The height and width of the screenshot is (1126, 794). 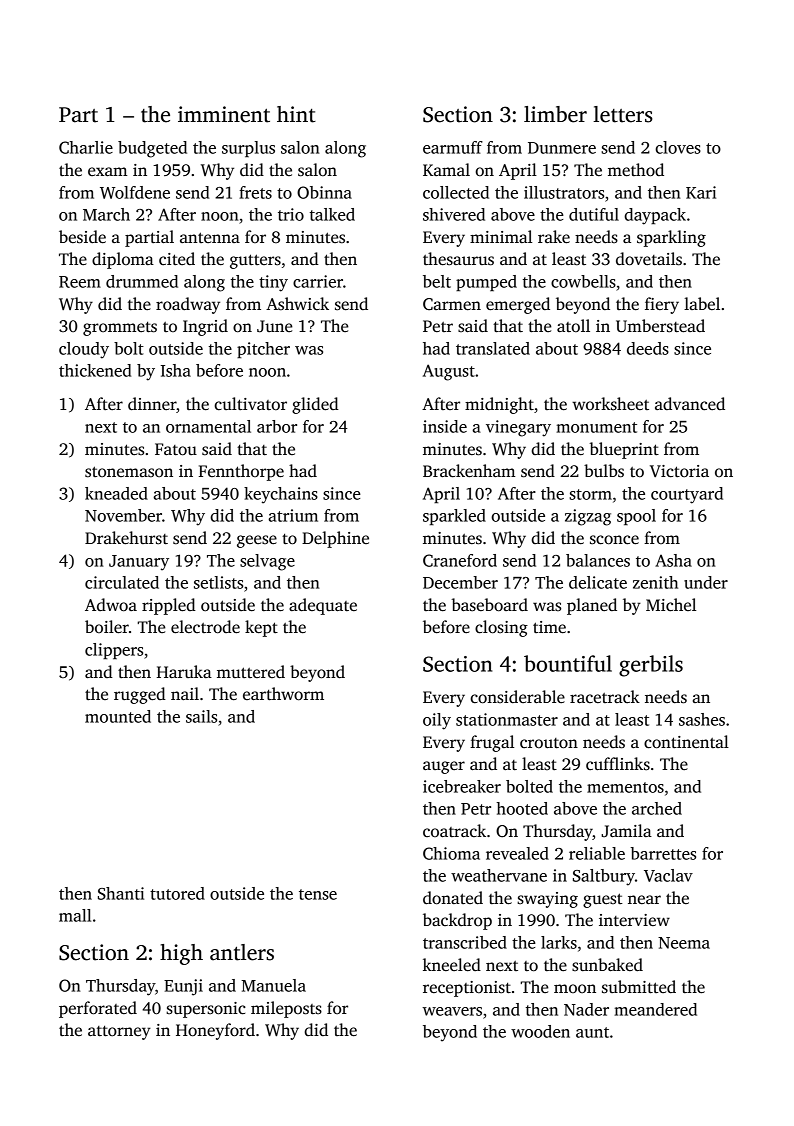 I want to click on oily, so click(x=437, y=721).
